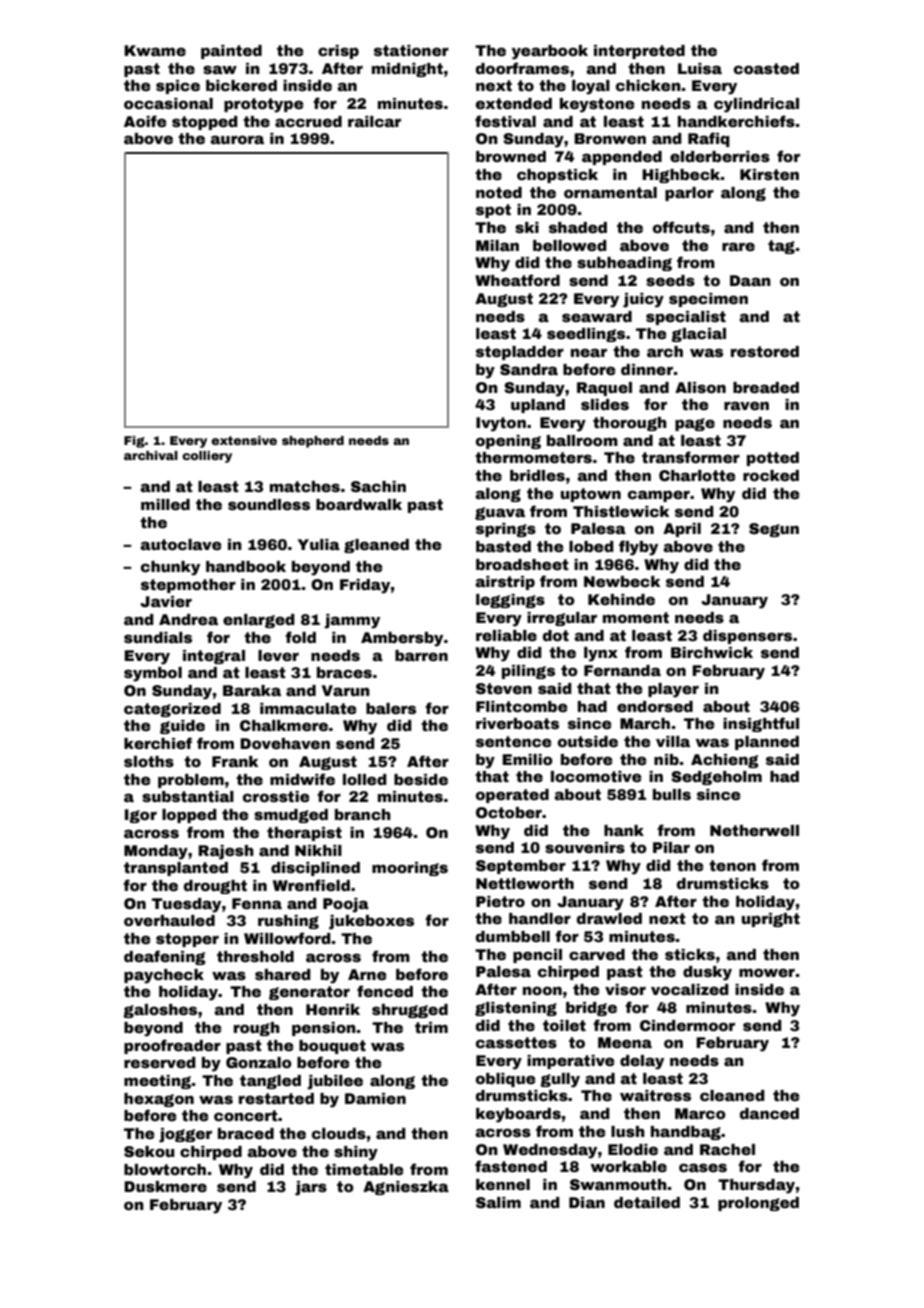  Describe the element at coordinates (365, 586) in the screenshot. I see `Friday` at that location.
